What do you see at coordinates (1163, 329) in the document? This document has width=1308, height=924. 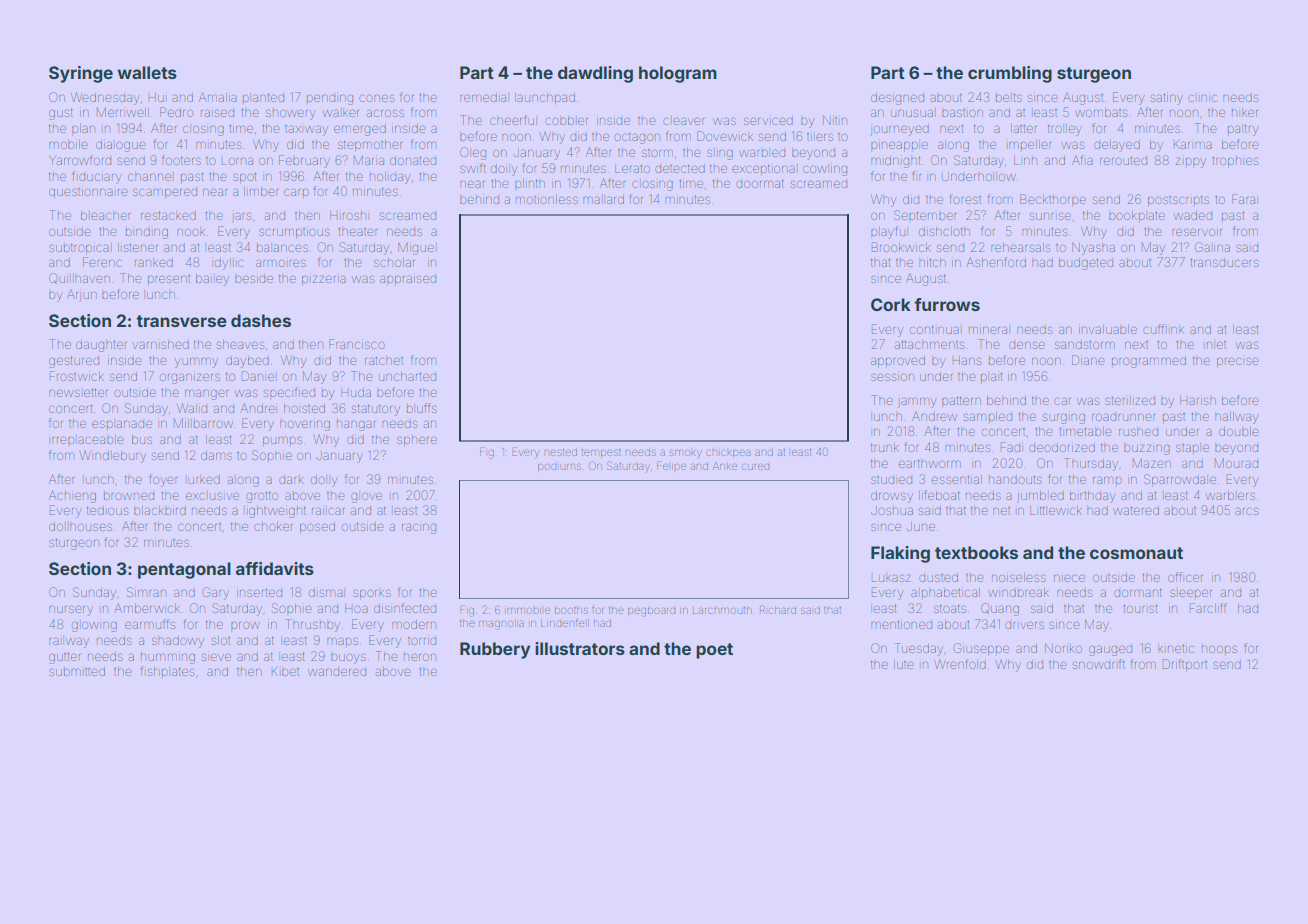 I see `cufflink` at bounding box center [1163, 329].
